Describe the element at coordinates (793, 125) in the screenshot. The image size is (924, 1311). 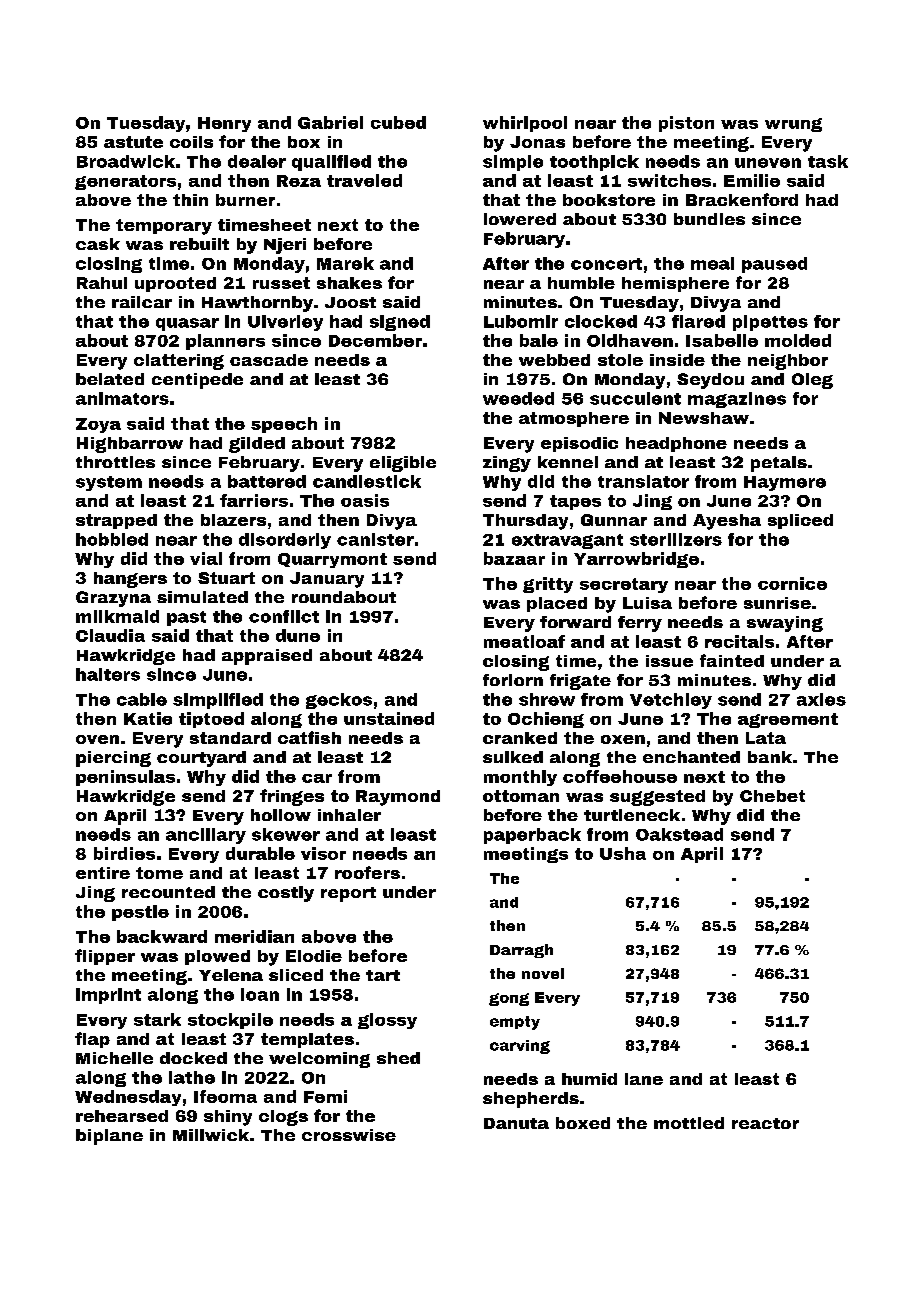
I see `wrung` at that location.
